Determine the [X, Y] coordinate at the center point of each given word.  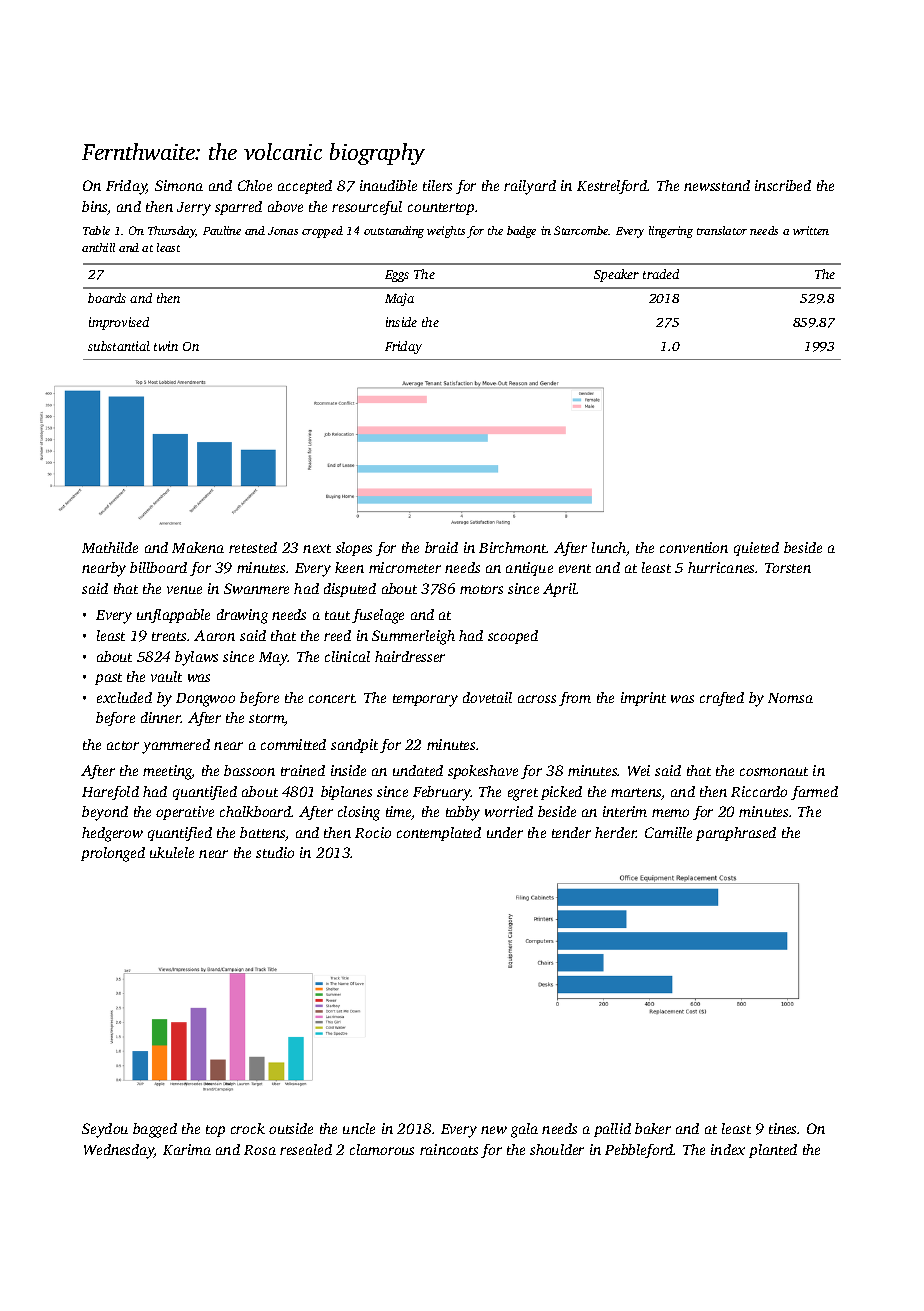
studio [275, 852]
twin [166, 346]
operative [185, 813]
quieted [756, 549]
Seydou [105, 1130]
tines [783, 1128]
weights [446, 232]
